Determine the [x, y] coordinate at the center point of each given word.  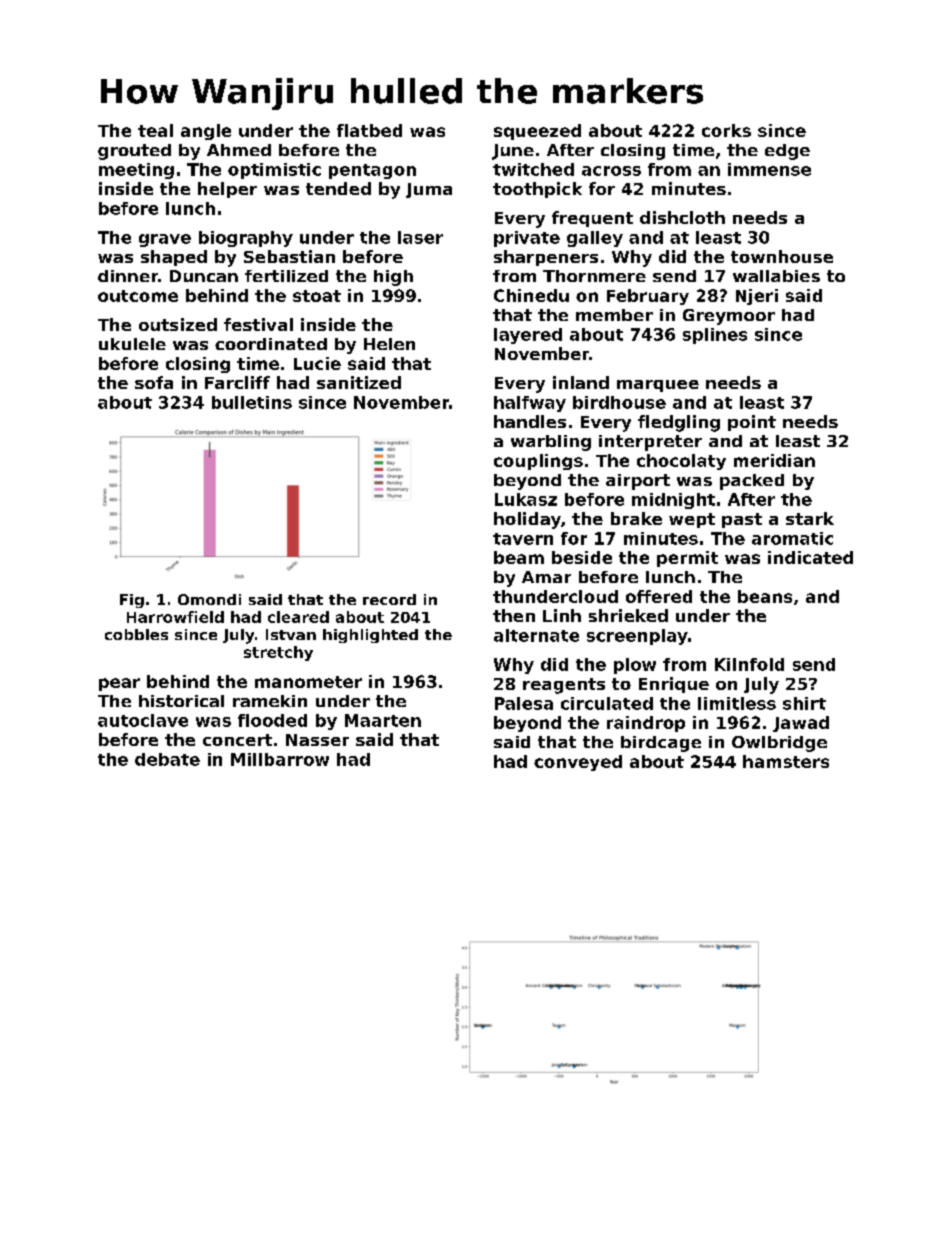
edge [787, 152]
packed [752, 482]
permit [687, 559]
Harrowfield [175, 617]
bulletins [252, 402]
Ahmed [239, 150]
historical [181, 701]
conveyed [578, 763]
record [389, 599]
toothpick [537, 190]
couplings [538, 462]
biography [246, 239]
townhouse [782, 256]
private [527, 239]
